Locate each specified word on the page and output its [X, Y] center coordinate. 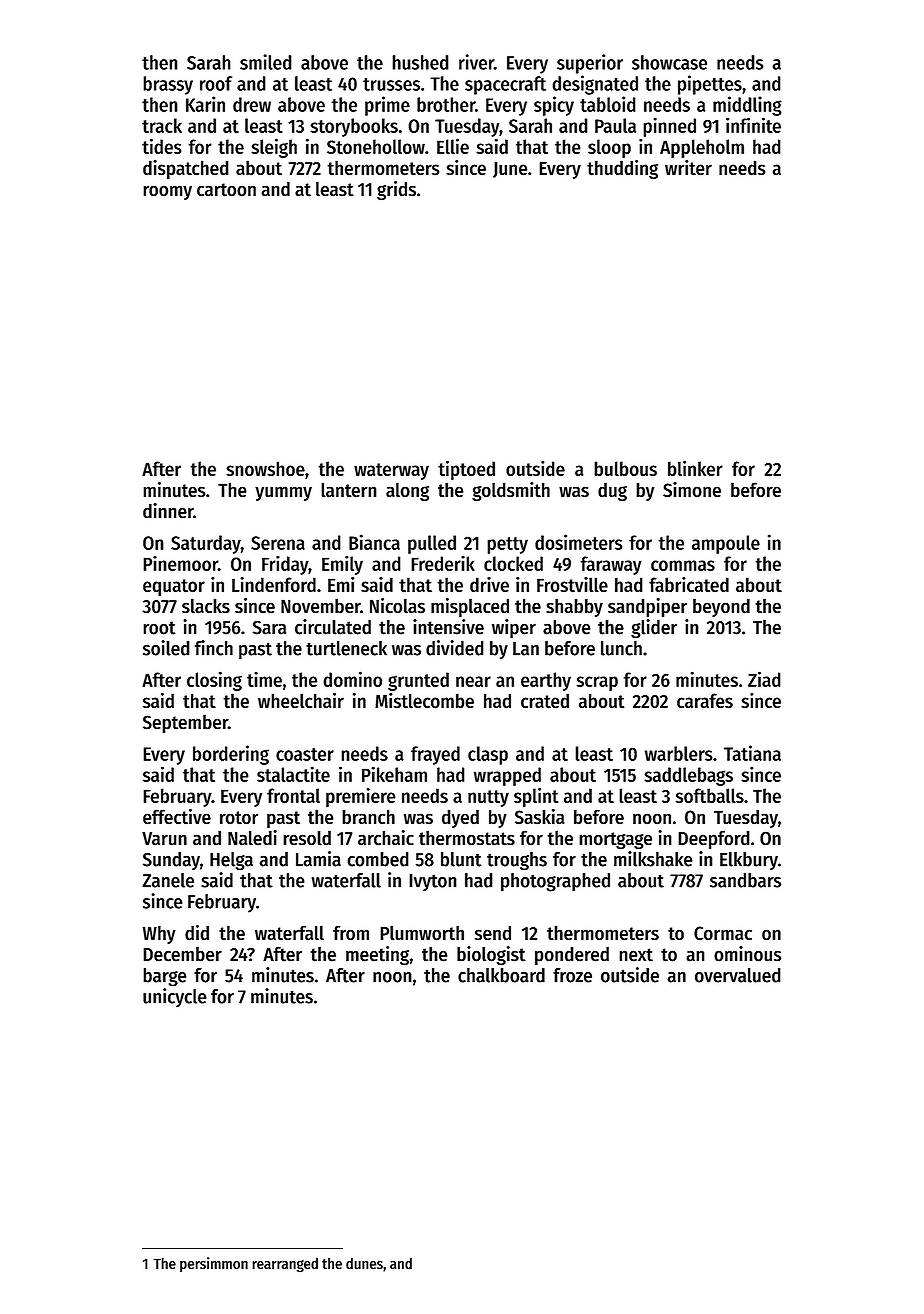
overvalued [738, 975]
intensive [448, 627]
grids [396, 190]
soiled [166, 648]
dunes [364, 1263]
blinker [695, 468]
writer [688, 167]
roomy [167, 192]
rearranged [285, 1264]
